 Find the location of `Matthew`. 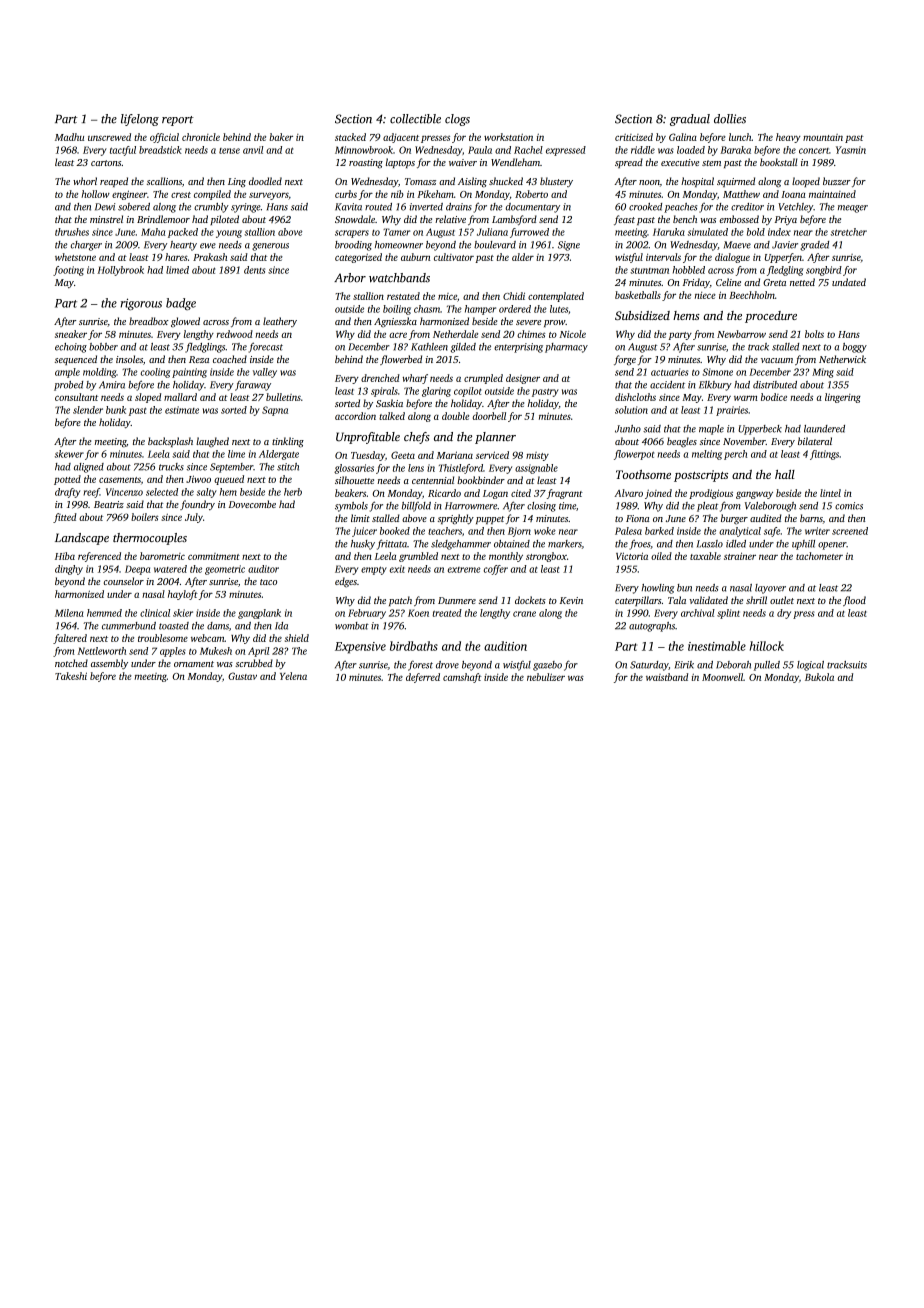

Matthew is located at coordinates (741, 194).
